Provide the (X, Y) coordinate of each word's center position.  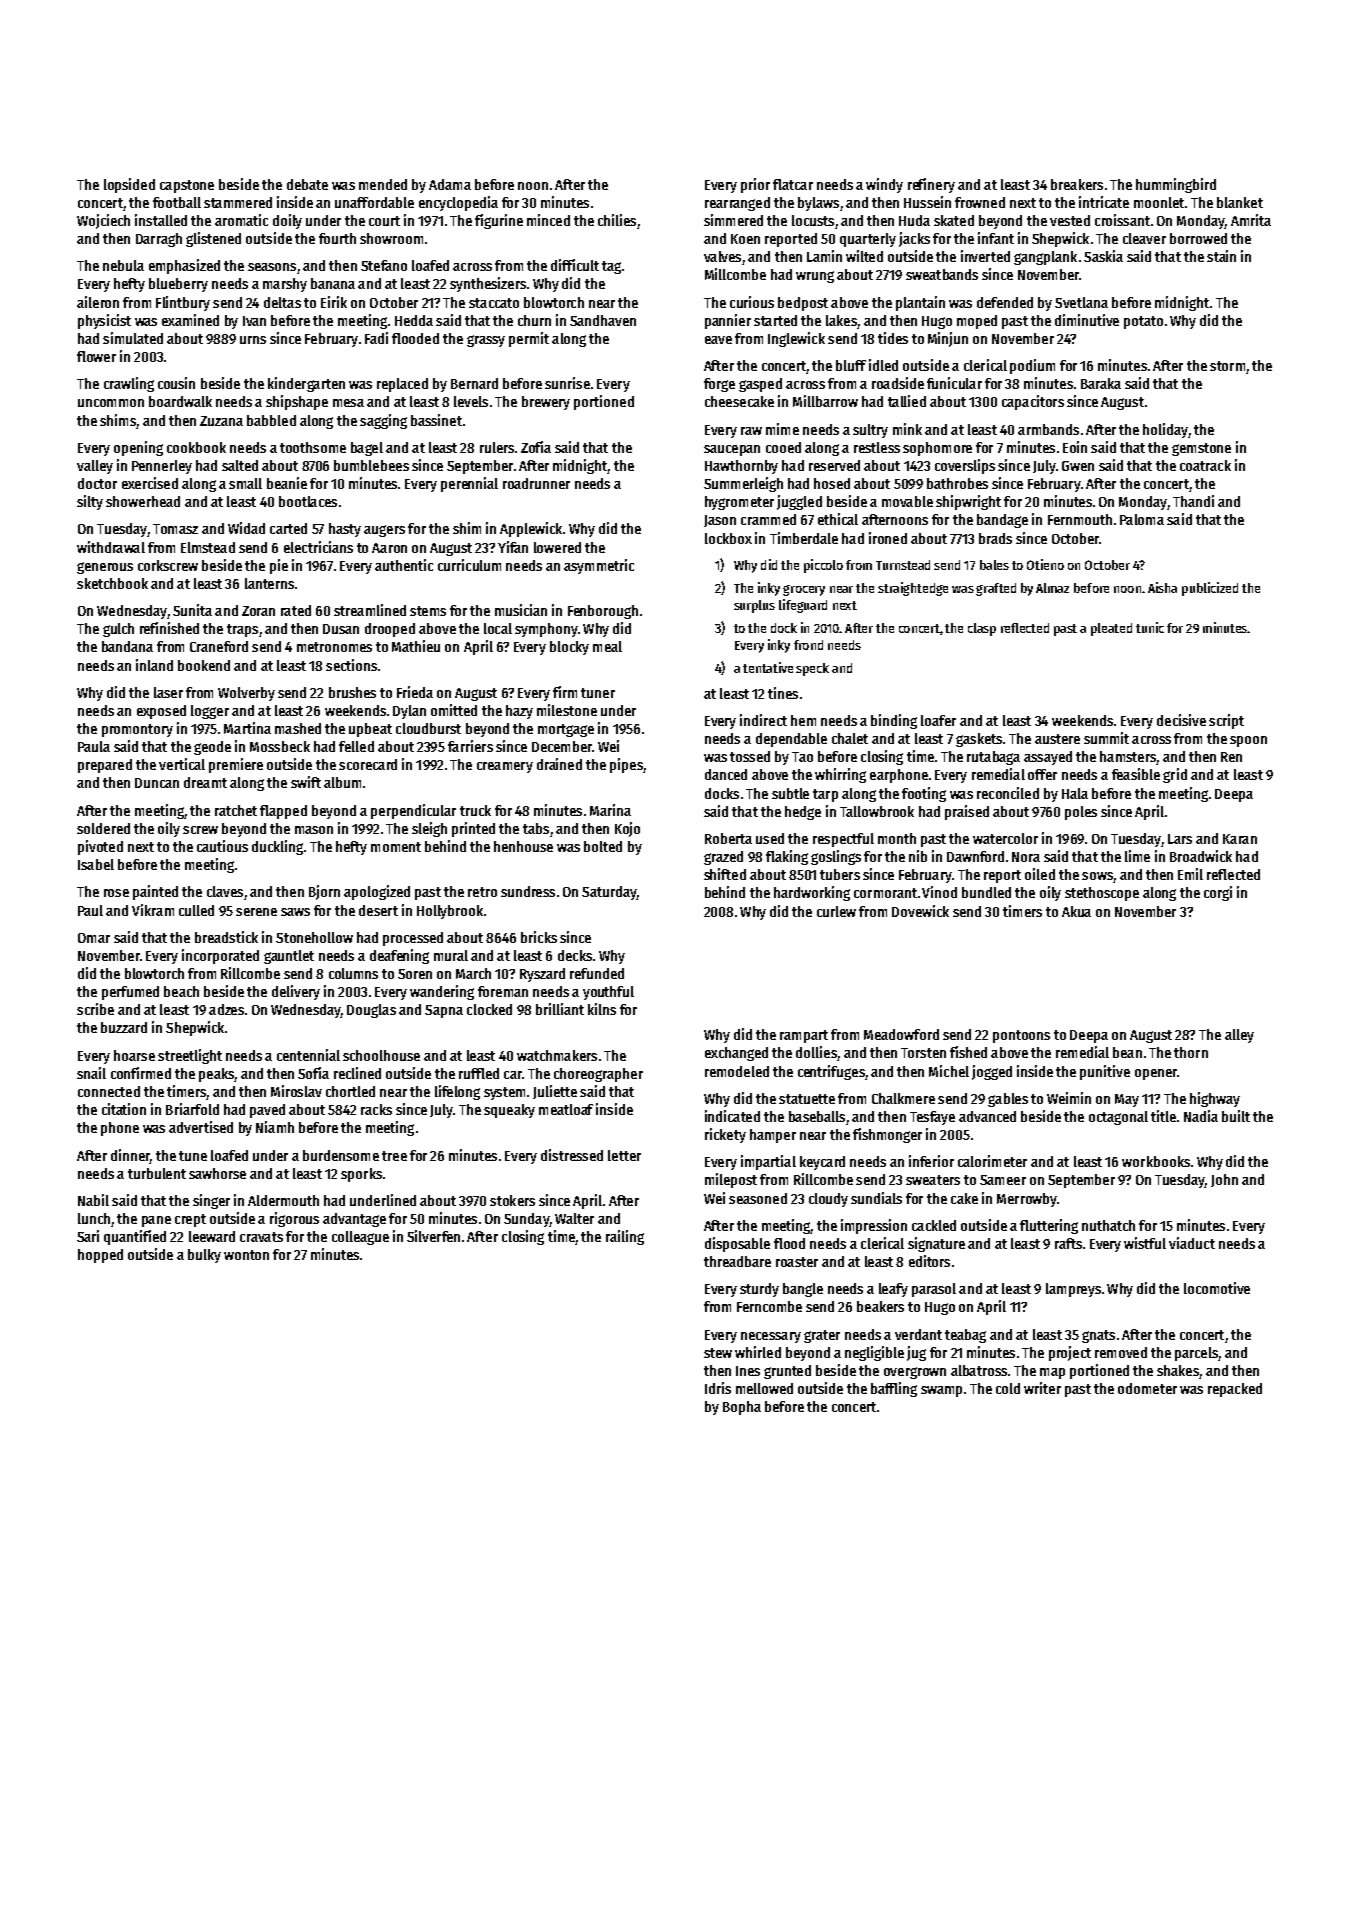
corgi (1218, 893)
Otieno (1045, 564)
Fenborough (603, 612)
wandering (442, 992)
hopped (100, 1256)
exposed (161, 712)
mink (907, 429)
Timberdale (804, 538)
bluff (851, 365)
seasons (272, 267)
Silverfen (433, 1236)
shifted (725, 874)
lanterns (269, 583)
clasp (982, 629)
